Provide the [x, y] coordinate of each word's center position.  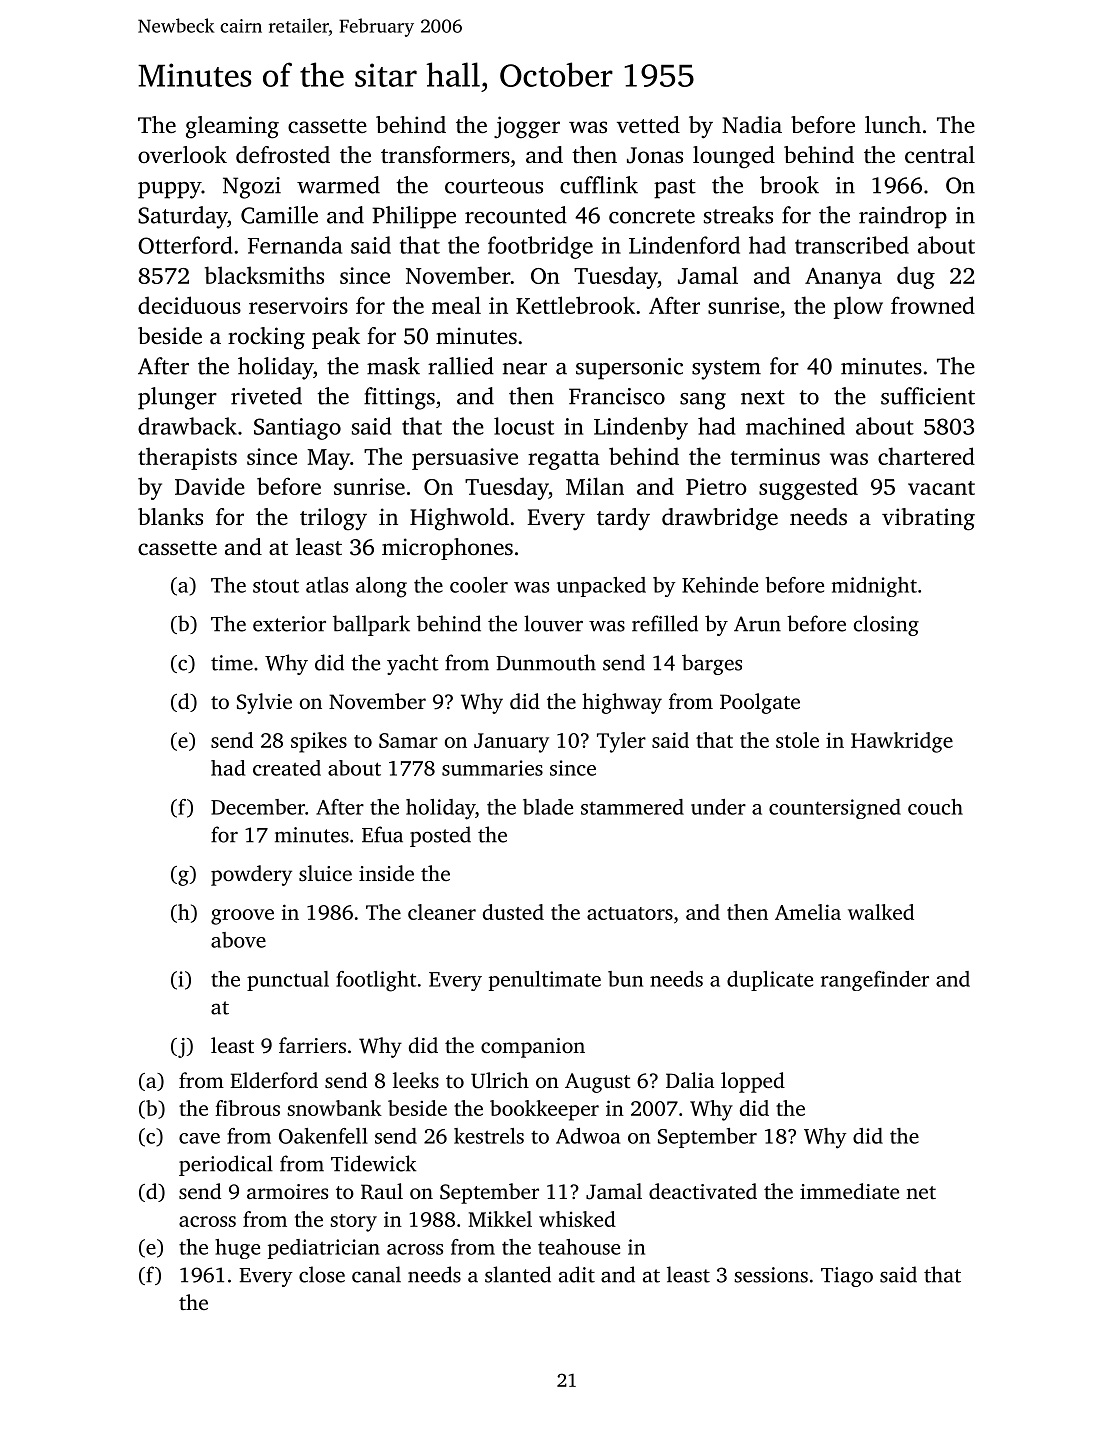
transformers [445, 155]
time [232, 663]
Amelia [808, 912]
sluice [325, 873]
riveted [266, 396]
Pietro [716, 486]
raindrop [903, 217]
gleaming [232, 127]
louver [553, 623]
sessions [771, 1275]
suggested [808, 488]
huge [237, 1249]
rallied [461, 366]
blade [548, 807]
